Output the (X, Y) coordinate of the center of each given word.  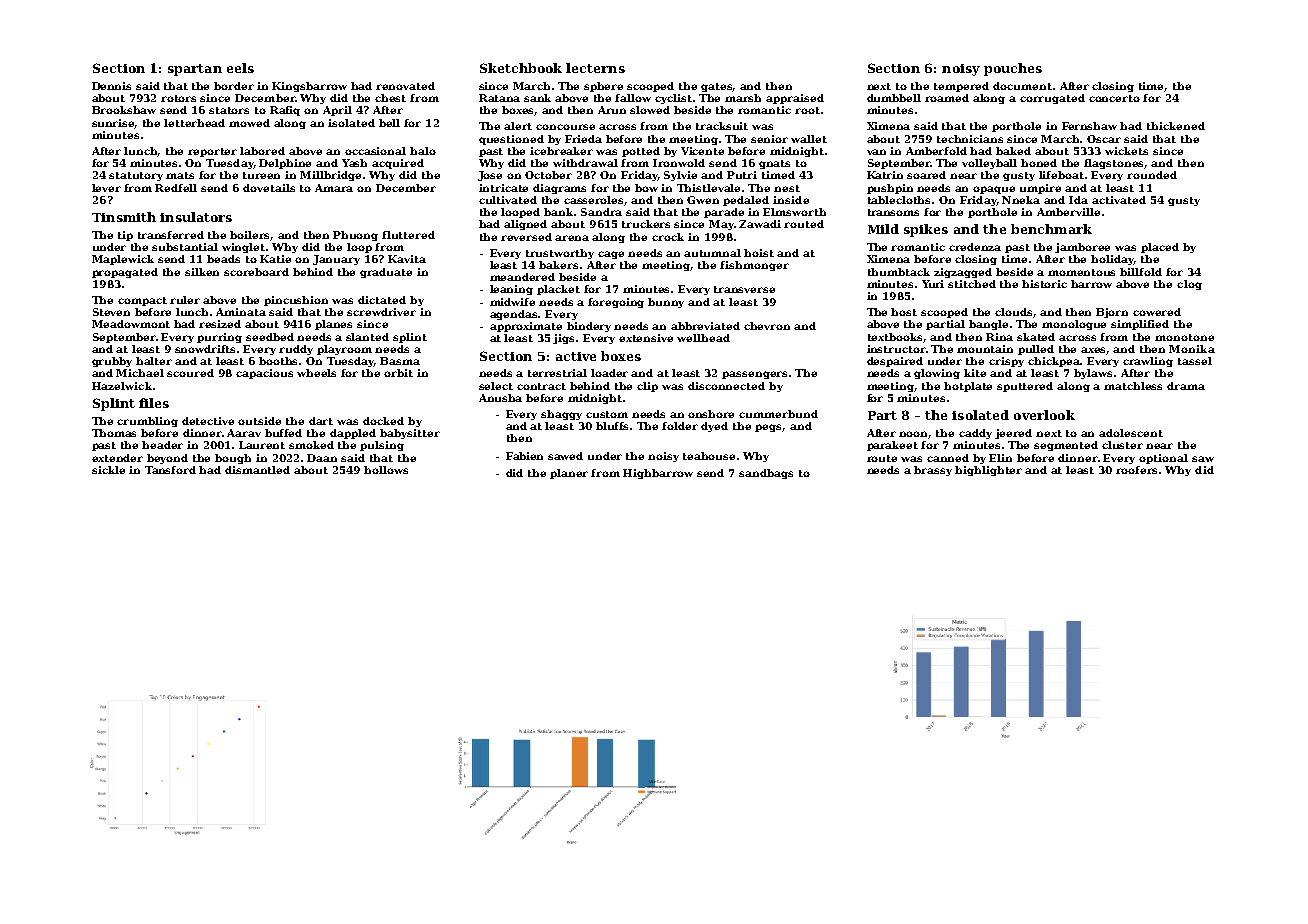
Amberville (1068, 212)
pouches (1013, 69)
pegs (769, 428)
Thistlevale (708, 188)
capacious (264, 374)
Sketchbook (521, 68)
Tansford (170, 470)
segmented (1066, 446)
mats (180, 175)
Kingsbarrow (309, 87)
